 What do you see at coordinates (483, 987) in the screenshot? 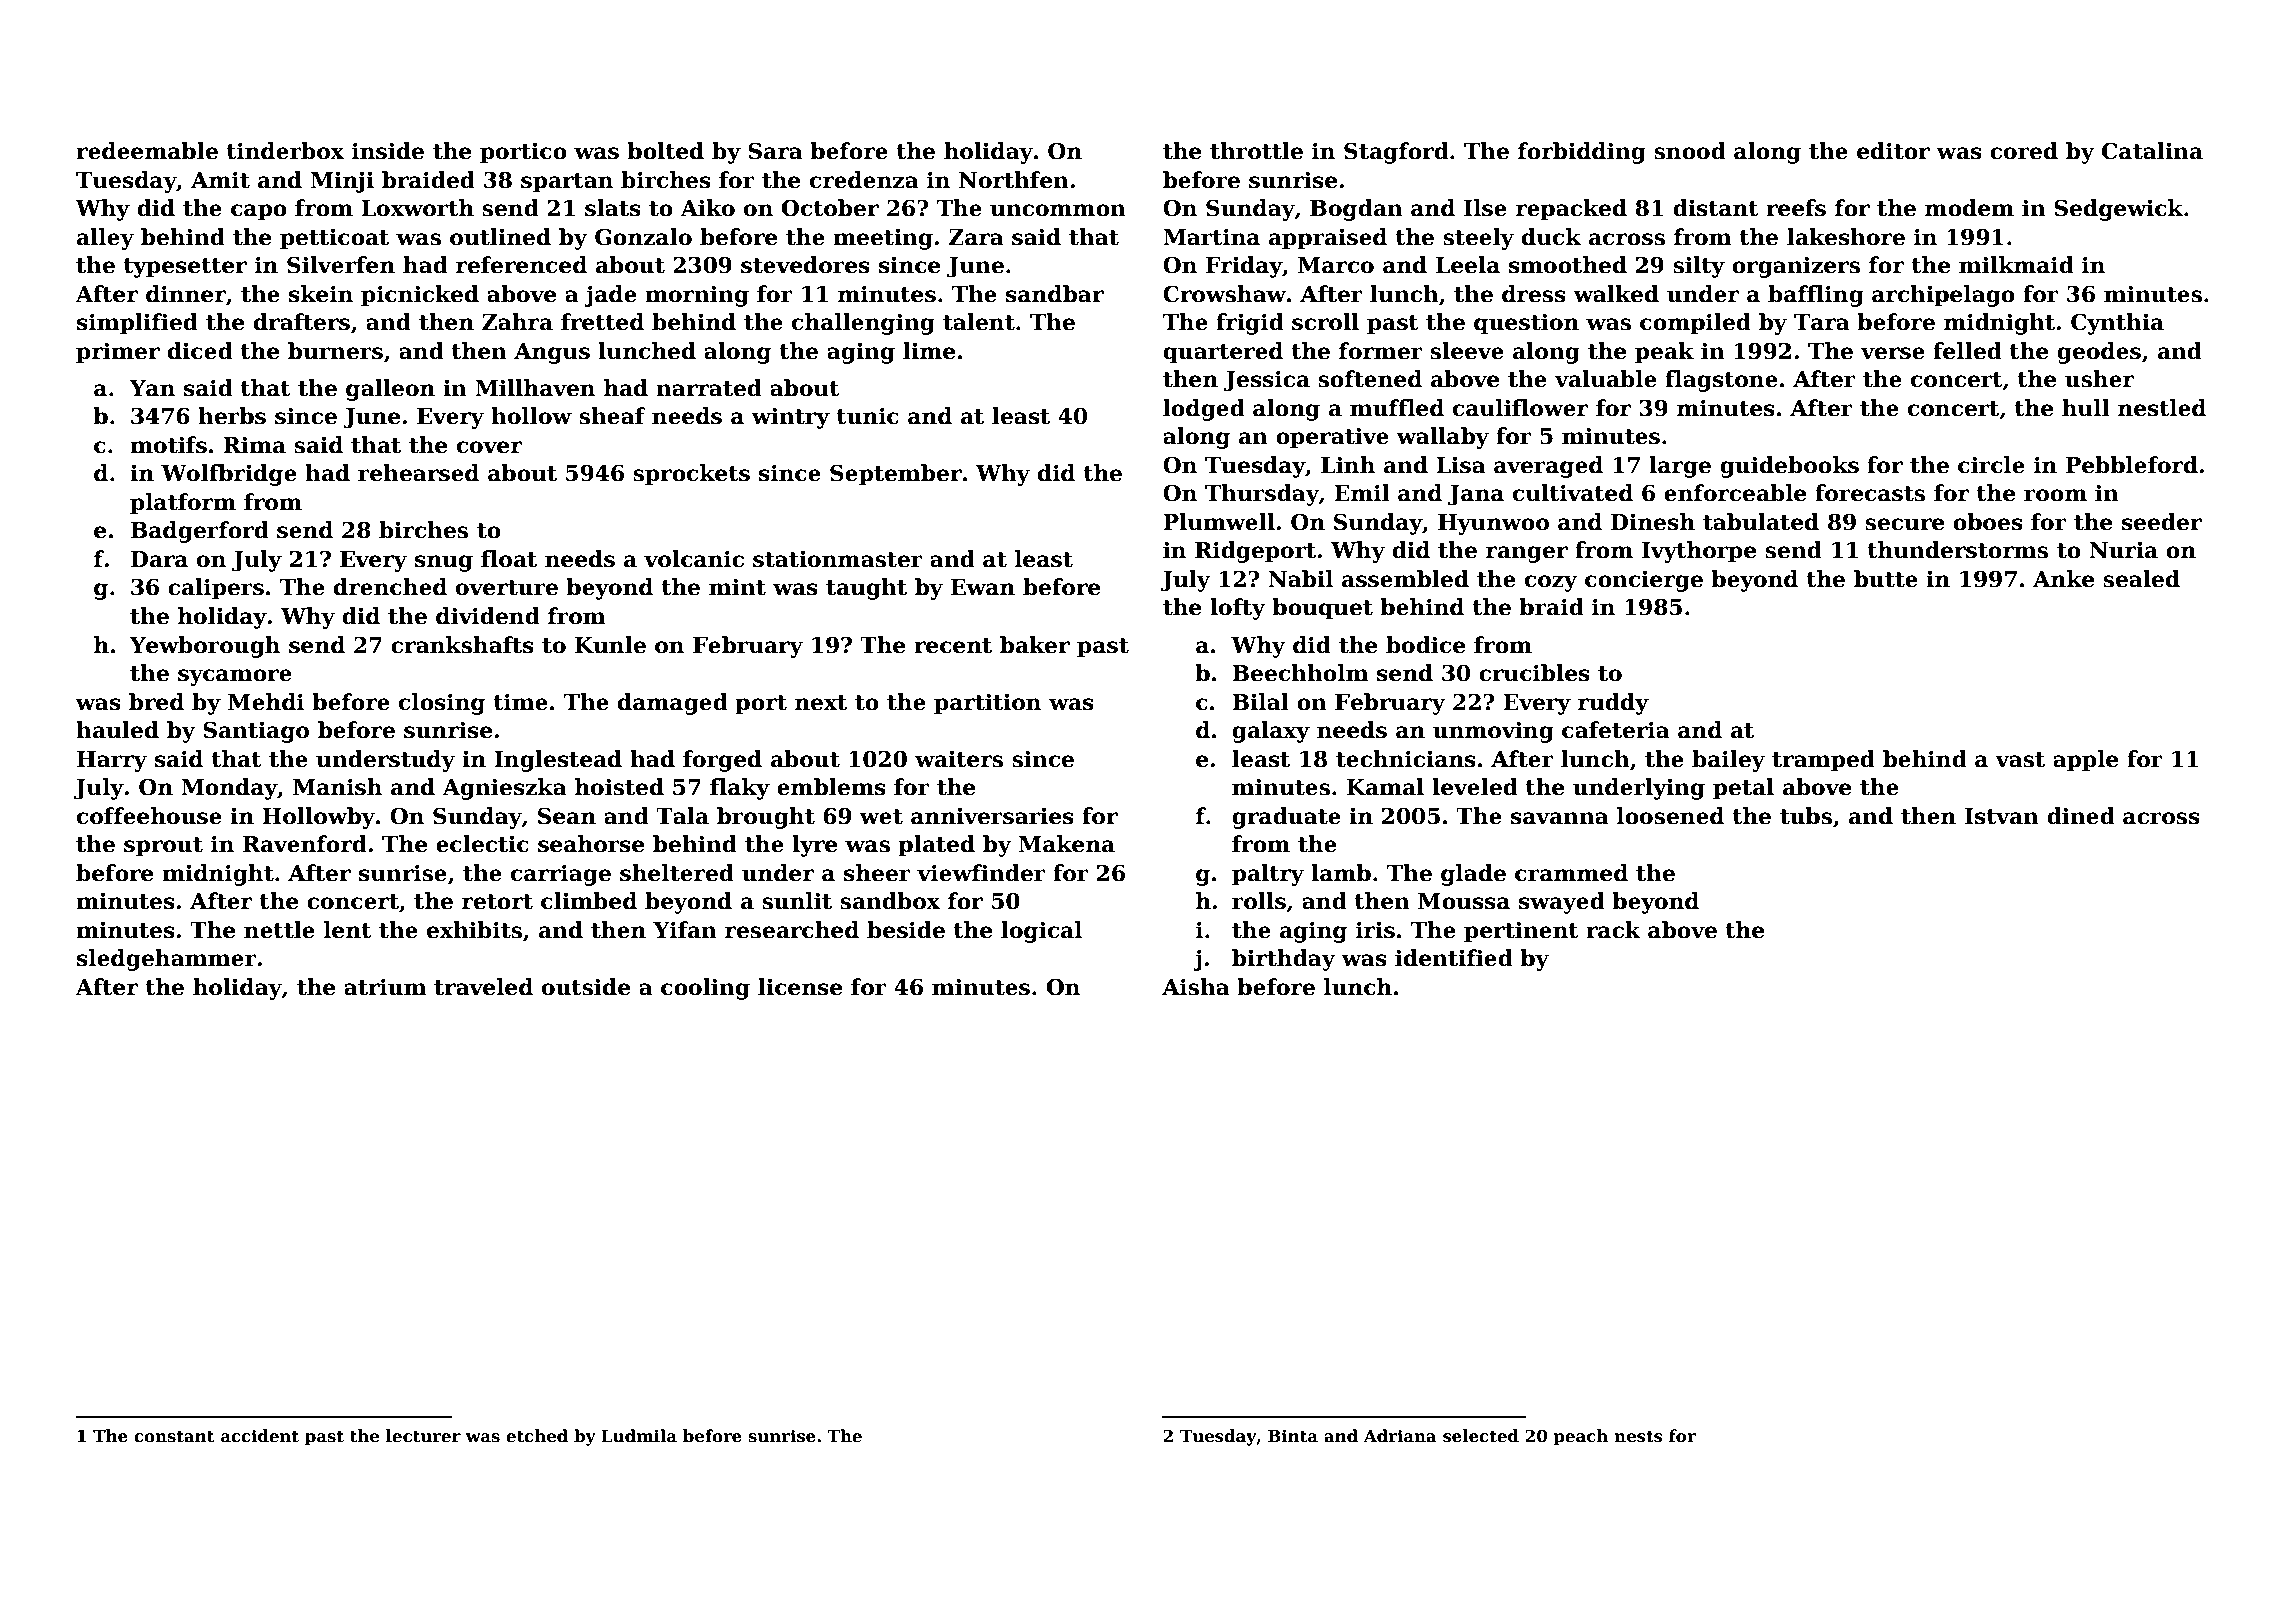
I see `traveled` at bounding box center [483, 987].
